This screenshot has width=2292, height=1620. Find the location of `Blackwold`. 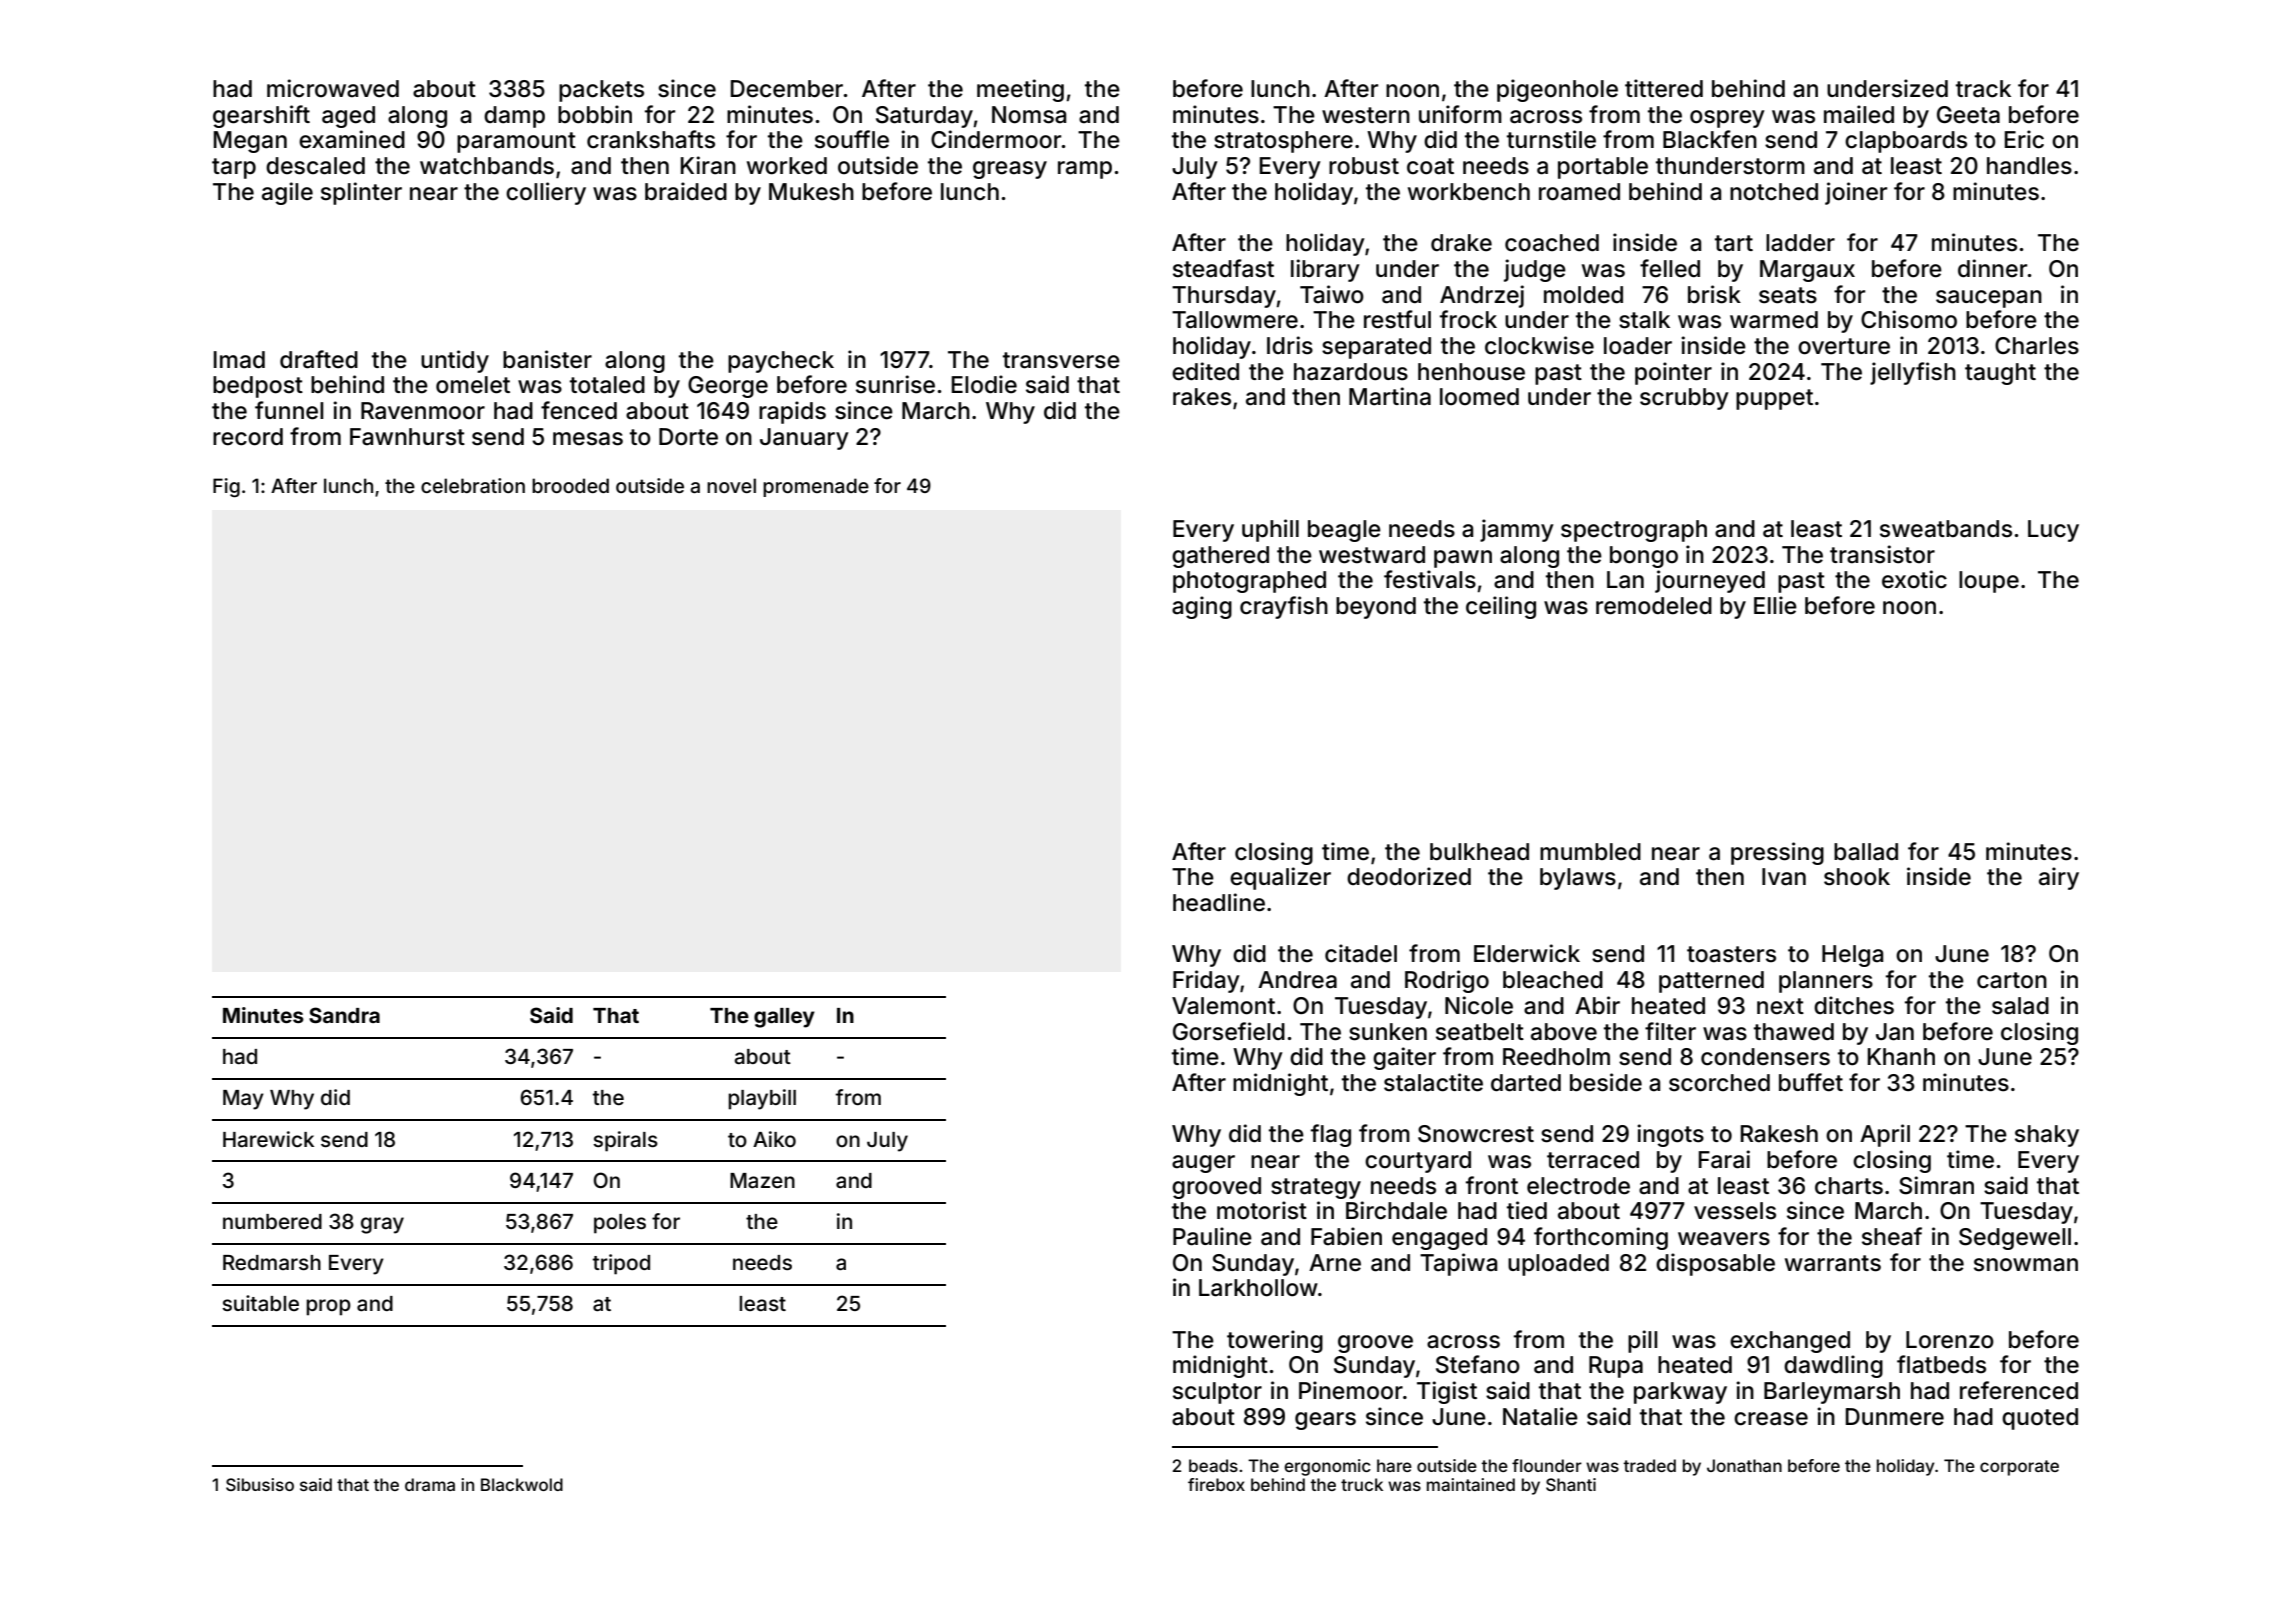

Blackwold is located at coordinates (522, 1484).
